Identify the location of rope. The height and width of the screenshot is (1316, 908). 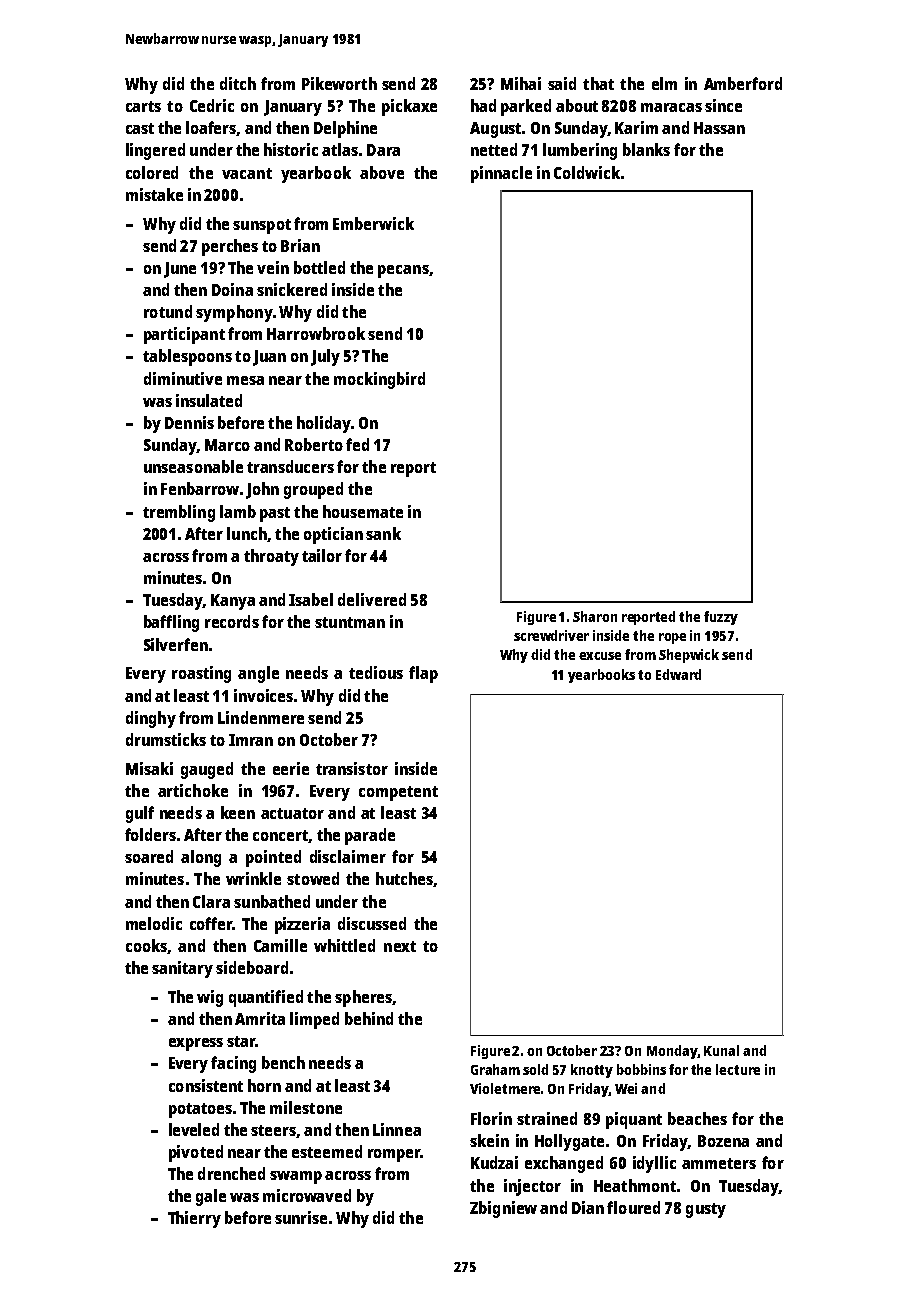
(672, 638).
